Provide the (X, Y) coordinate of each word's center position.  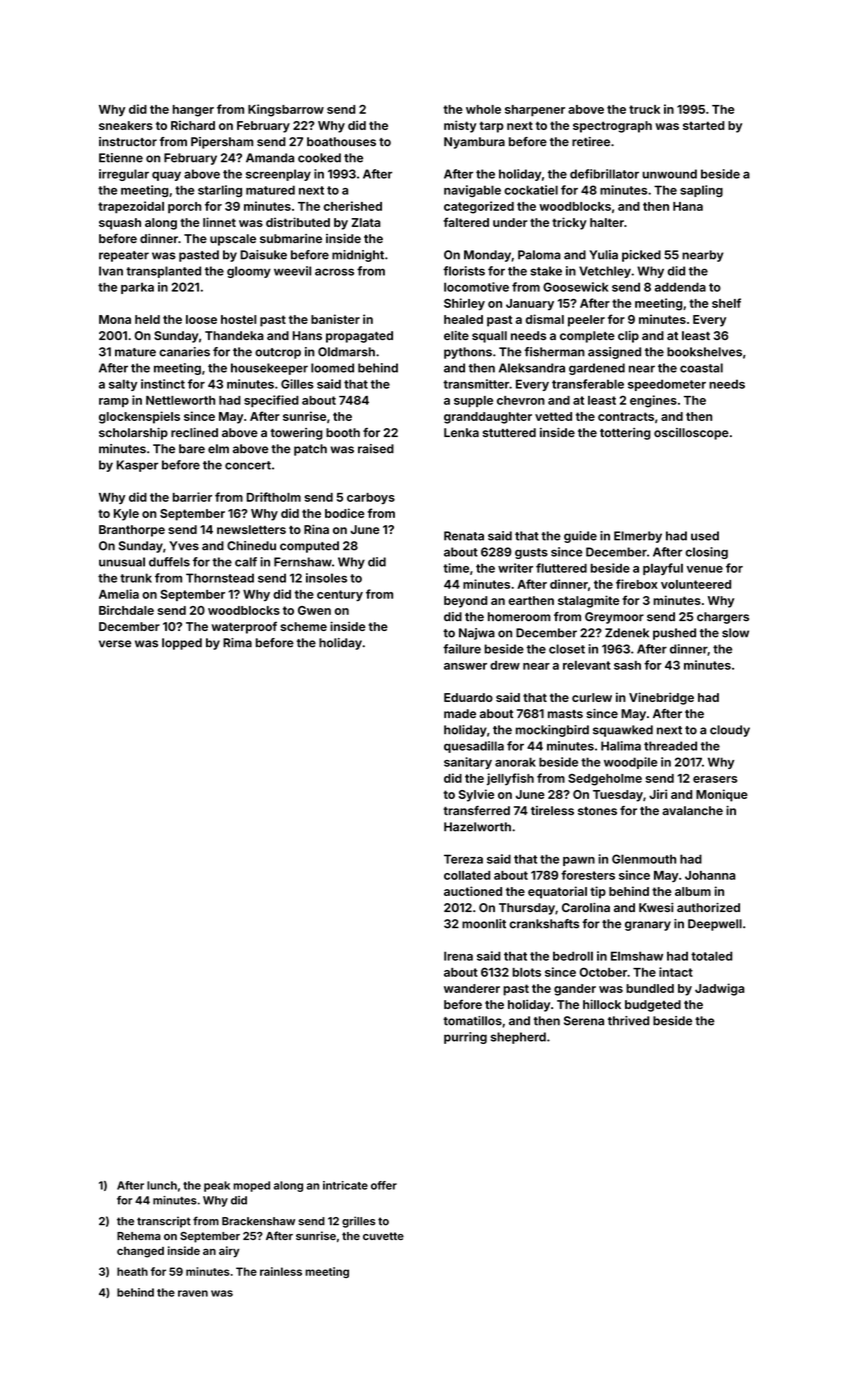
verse (115, 644)
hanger (193, 111)
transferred (476, 810)
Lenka (461, 432)
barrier (192, 497)
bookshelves (704, 352)
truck (644, 109)
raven (193, 1293)
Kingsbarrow (286, 110)
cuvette (383, 1236)
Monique (722, 795)
